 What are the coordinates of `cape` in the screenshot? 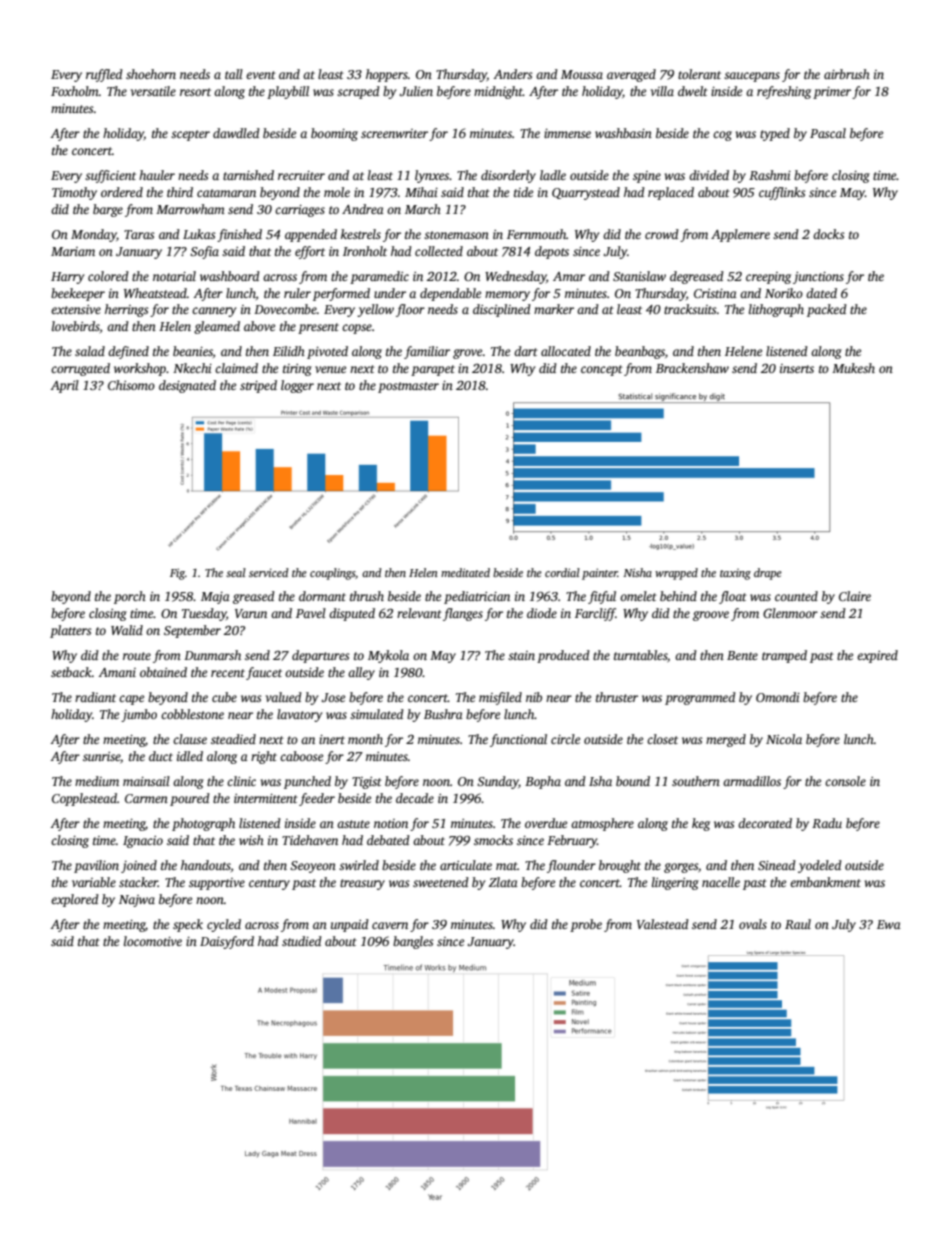 It's located at (131, 700).
